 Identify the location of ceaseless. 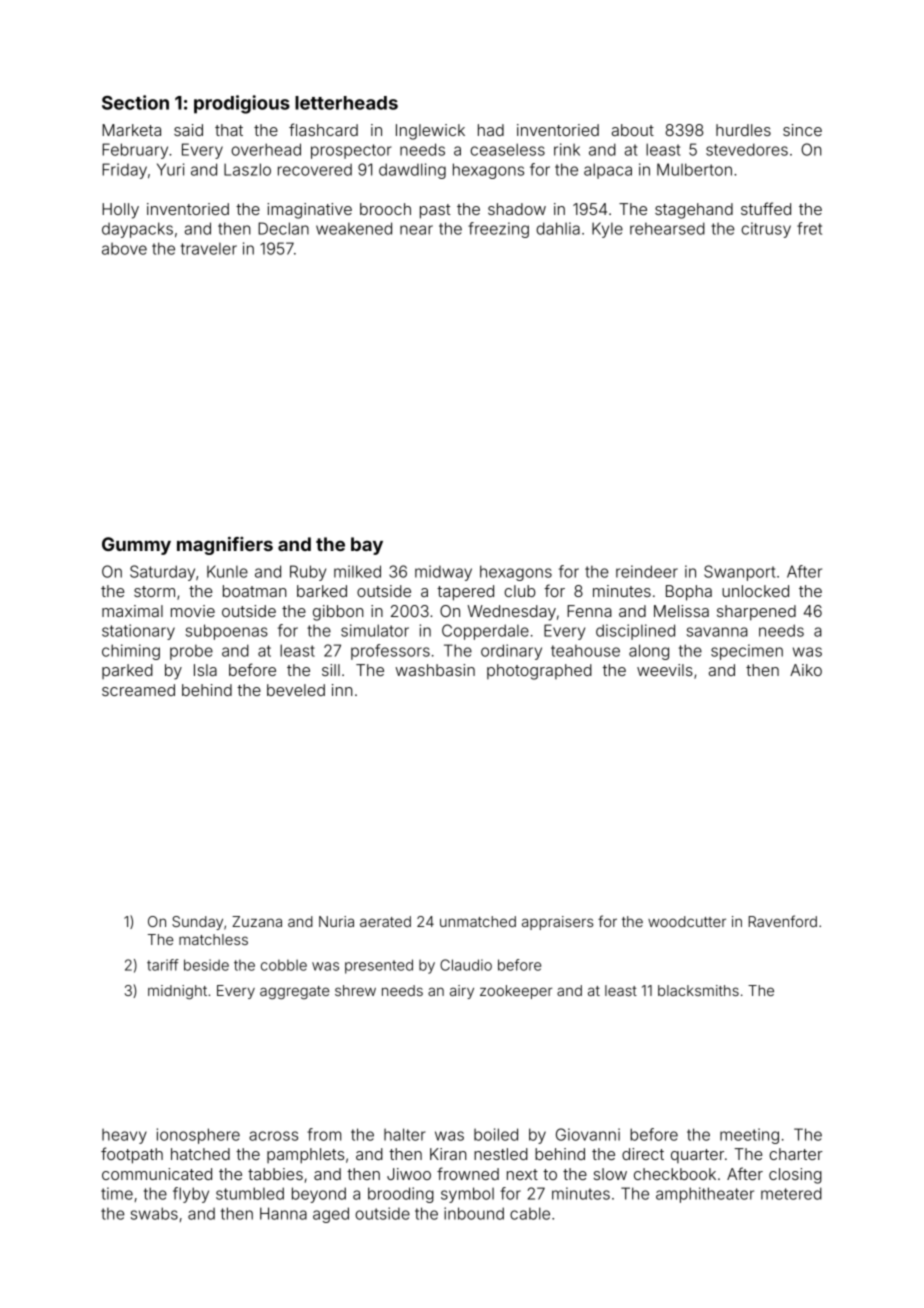
(507, 149).
